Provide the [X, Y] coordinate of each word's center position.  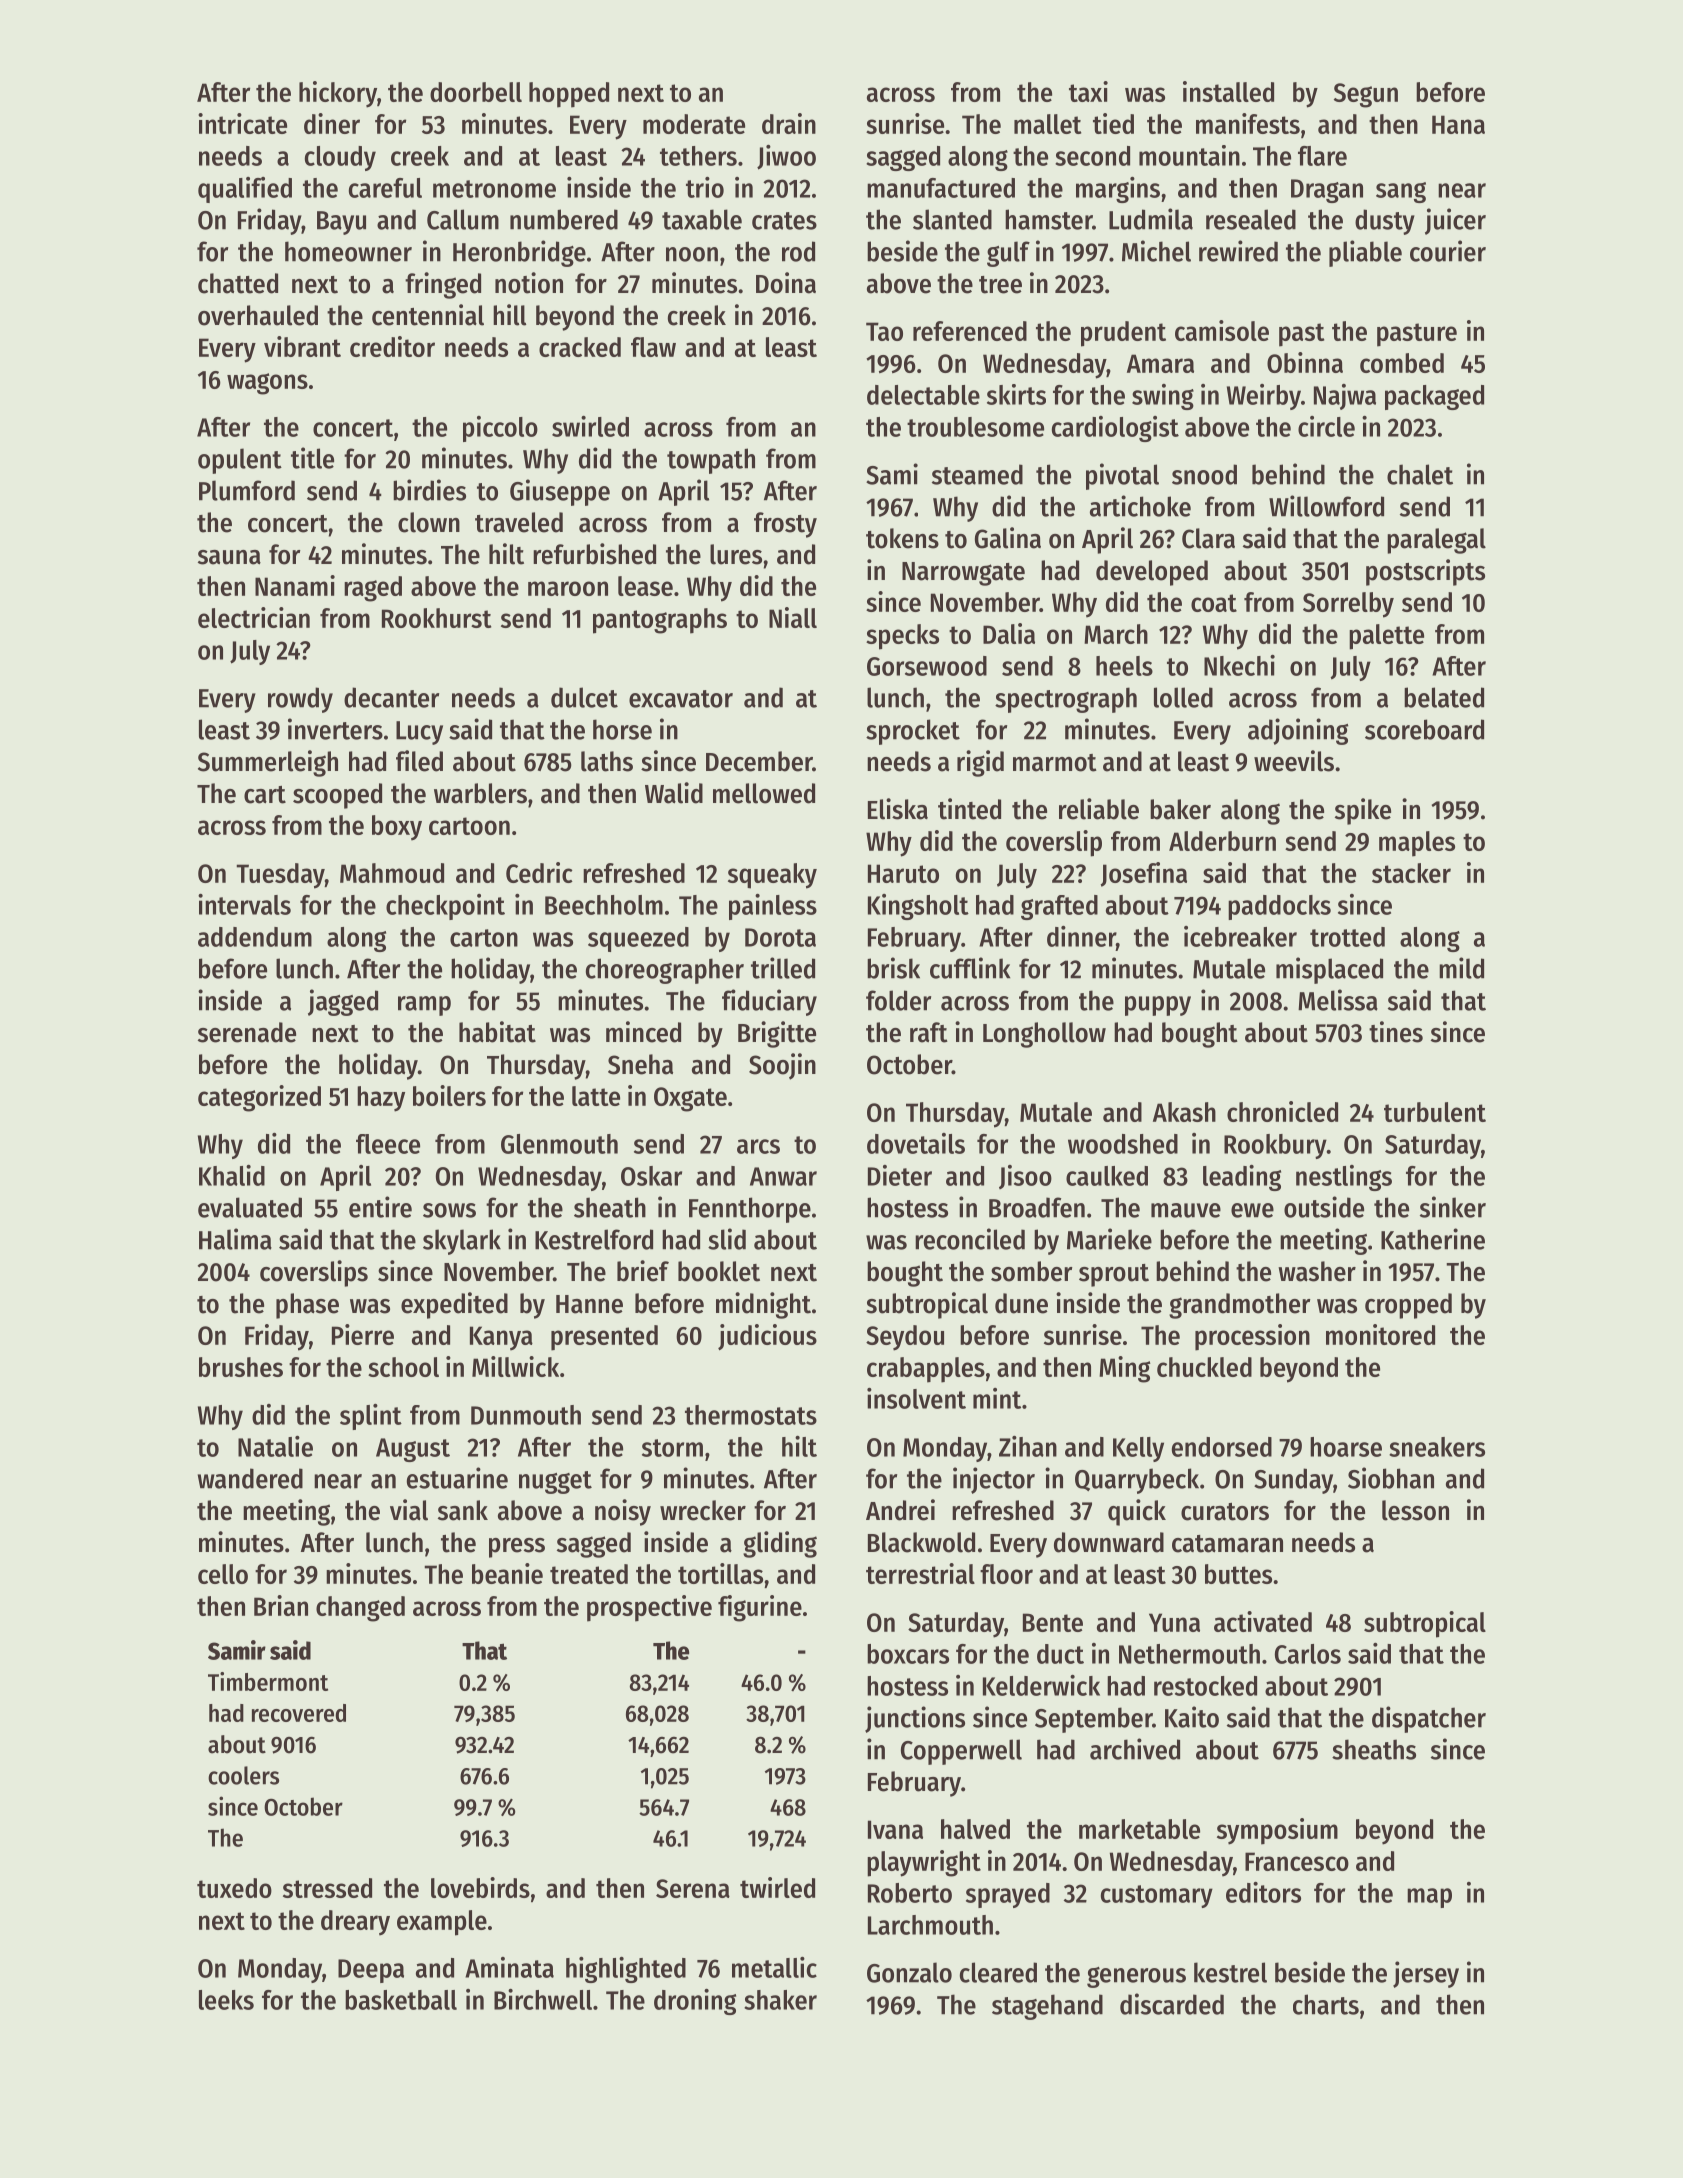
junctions [915, 1719]
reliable [1099, 809]
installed [1228, 91]
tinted [969, 809]
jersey [1426, 1974]
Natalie [275, 1446]
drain [789, 123]
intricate [242, 123]
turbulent [1435, 1112]
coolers [243, 1775]
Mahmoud [392, 873]
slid [727, 1239]
